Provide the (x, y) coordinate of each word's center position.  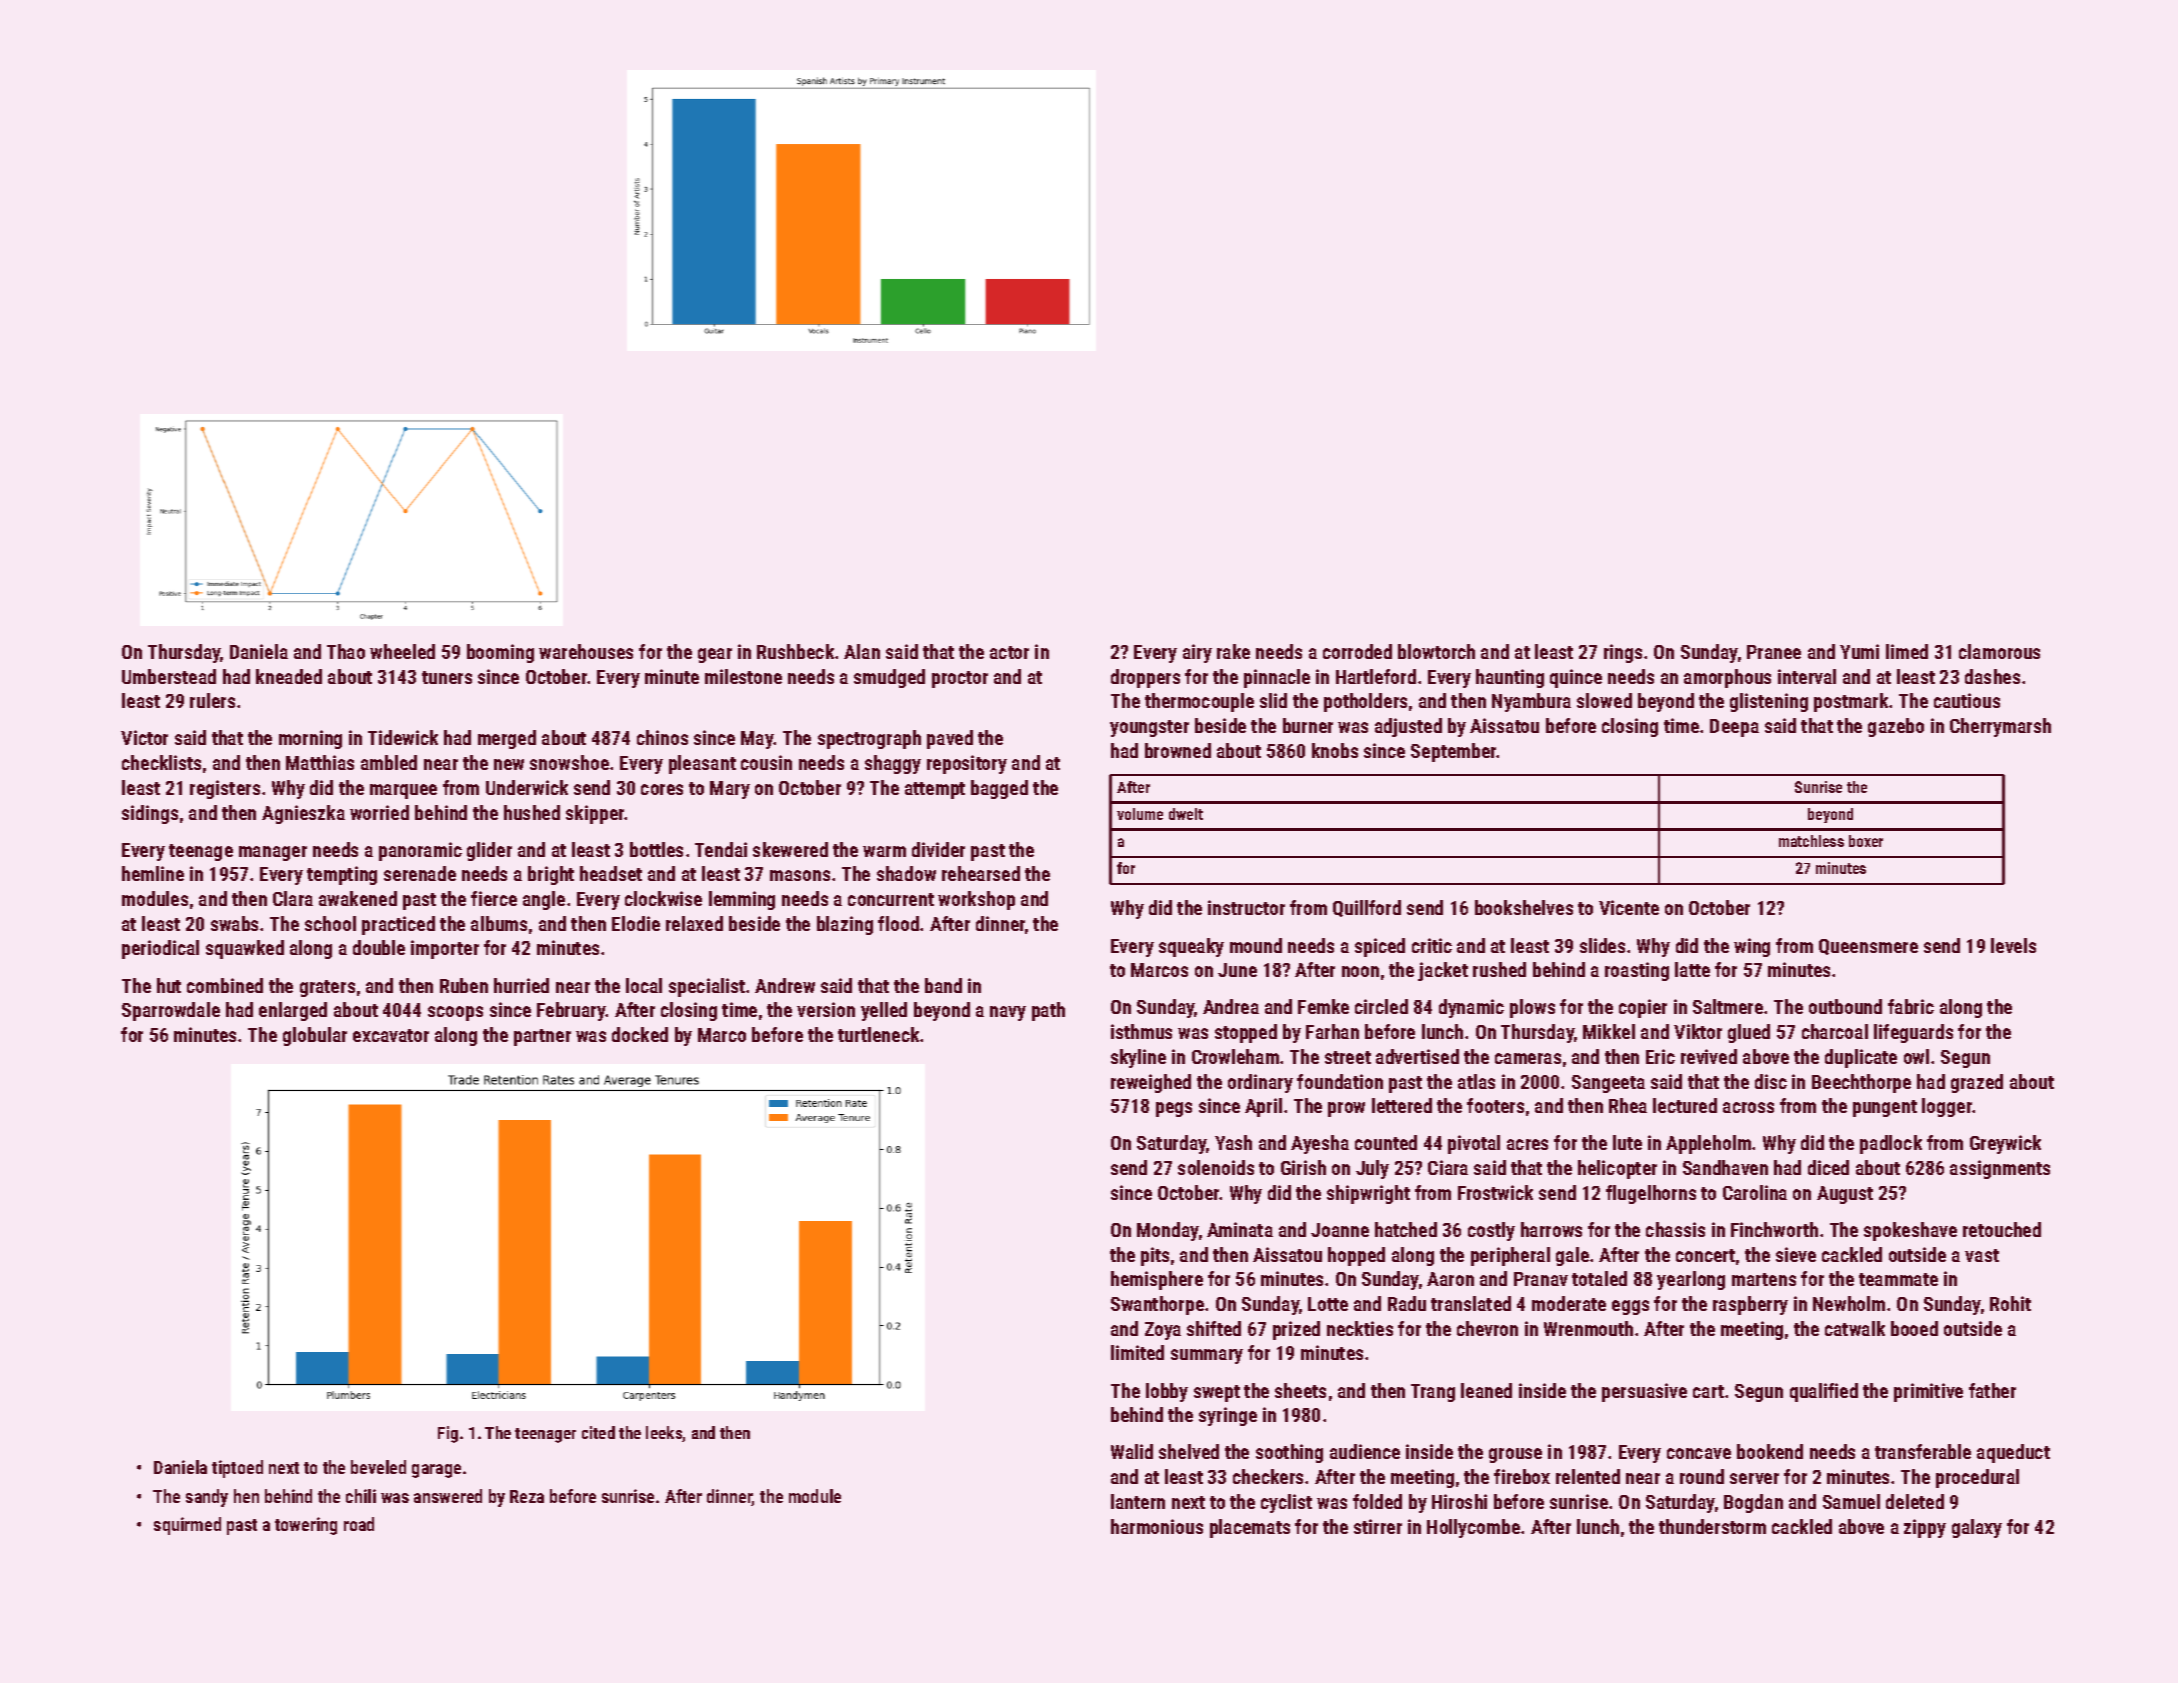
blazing (845, 925)
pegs (1174, 1109)
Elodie (636, 923)
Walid (1132, 1451)
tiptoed (237, 1469)
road (359, 1524)
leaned (1486, 1390)
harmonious (1157, 1526)
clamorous (1999, 651)
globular (315, 1036)
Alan (862, 651)
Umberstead (169, 676)
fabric (1911, 1006)
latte (1692, 969)
